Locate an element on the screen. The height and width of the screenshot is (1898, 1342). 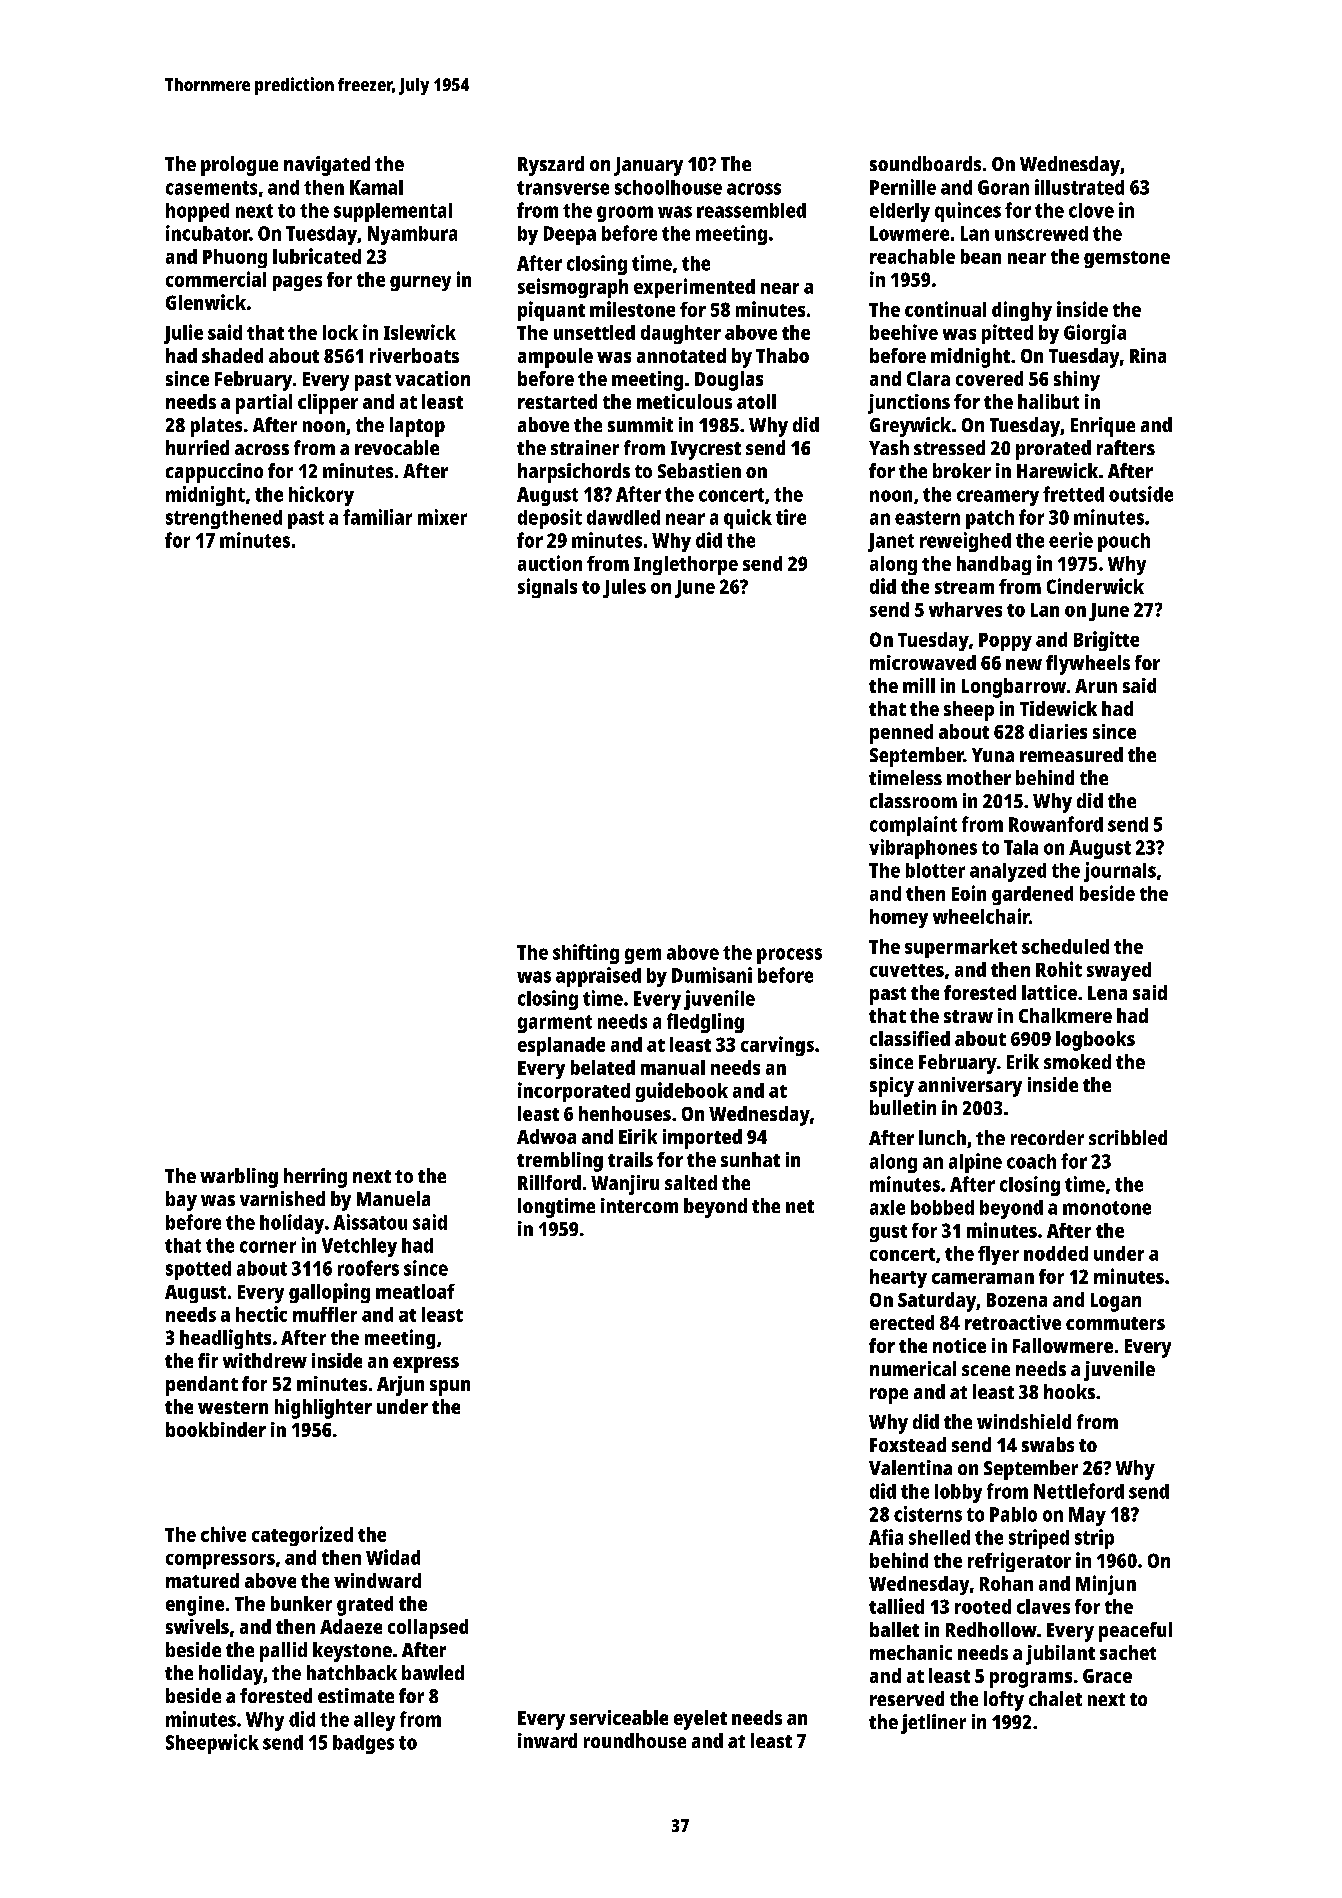
January is located at coordinates (648, 166).
